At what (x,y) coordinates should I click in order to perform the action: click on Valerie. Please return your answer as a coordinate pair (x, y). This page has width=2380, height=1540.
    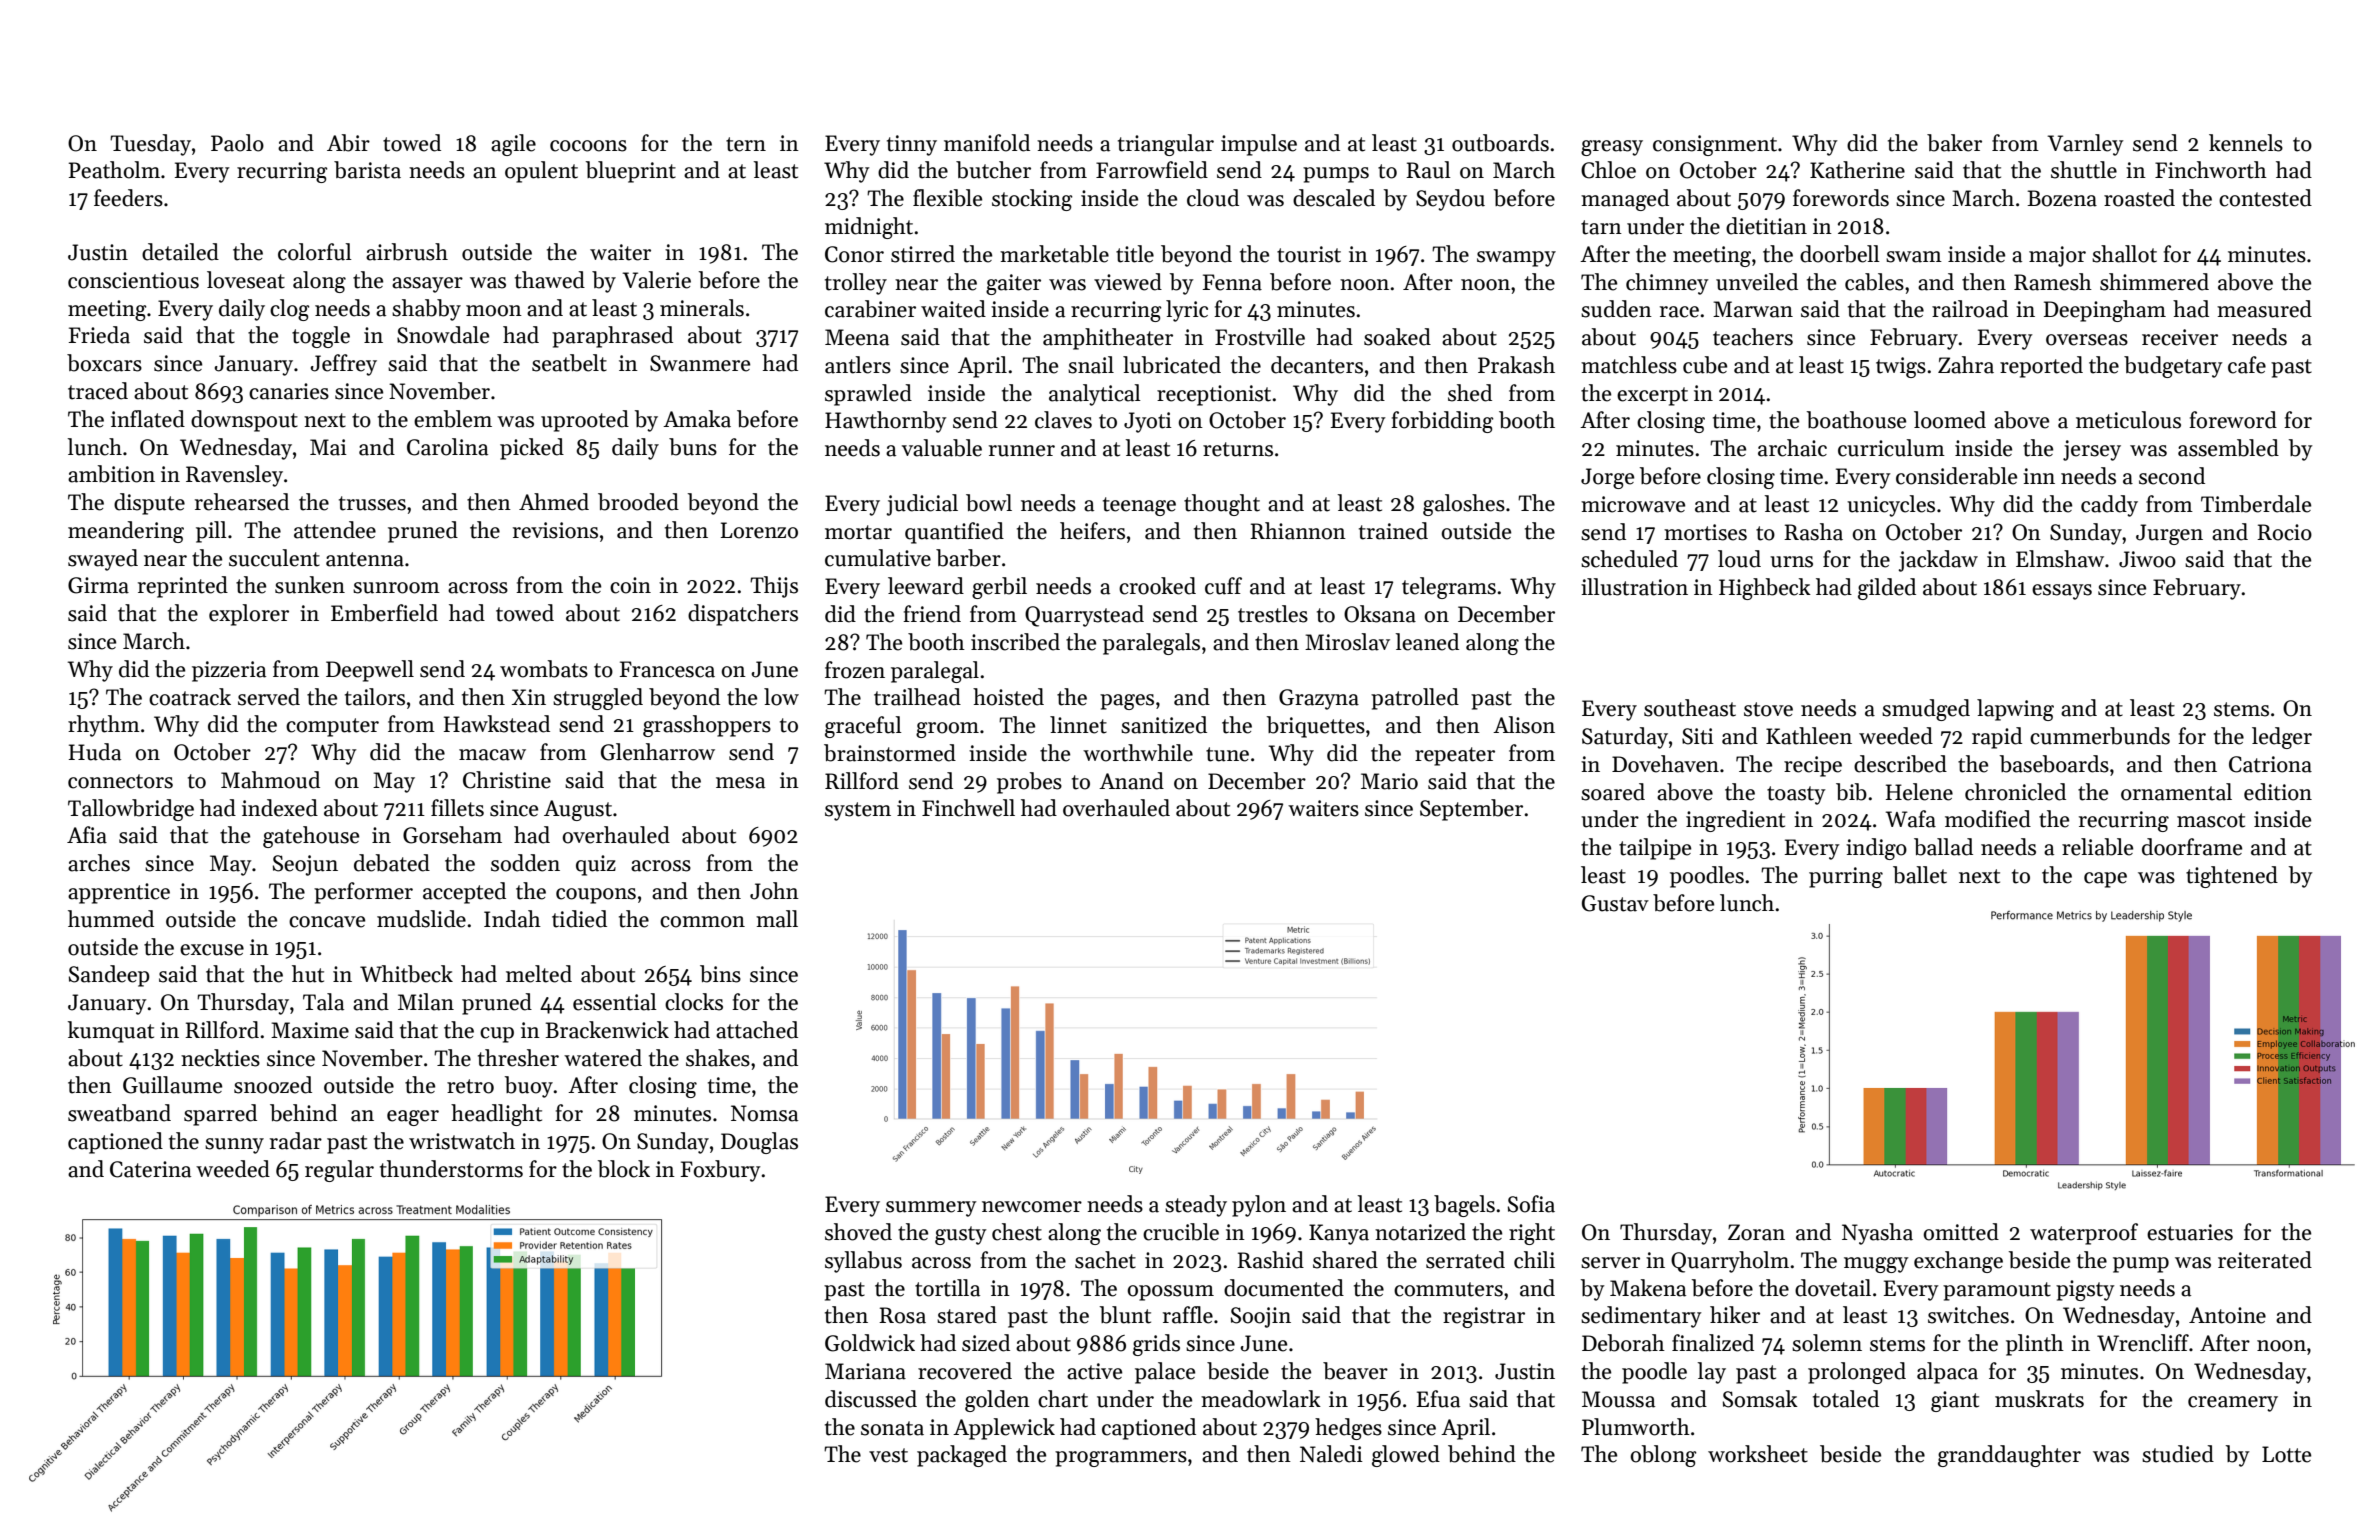
    Looking at the image, I should click on (656, 280).
